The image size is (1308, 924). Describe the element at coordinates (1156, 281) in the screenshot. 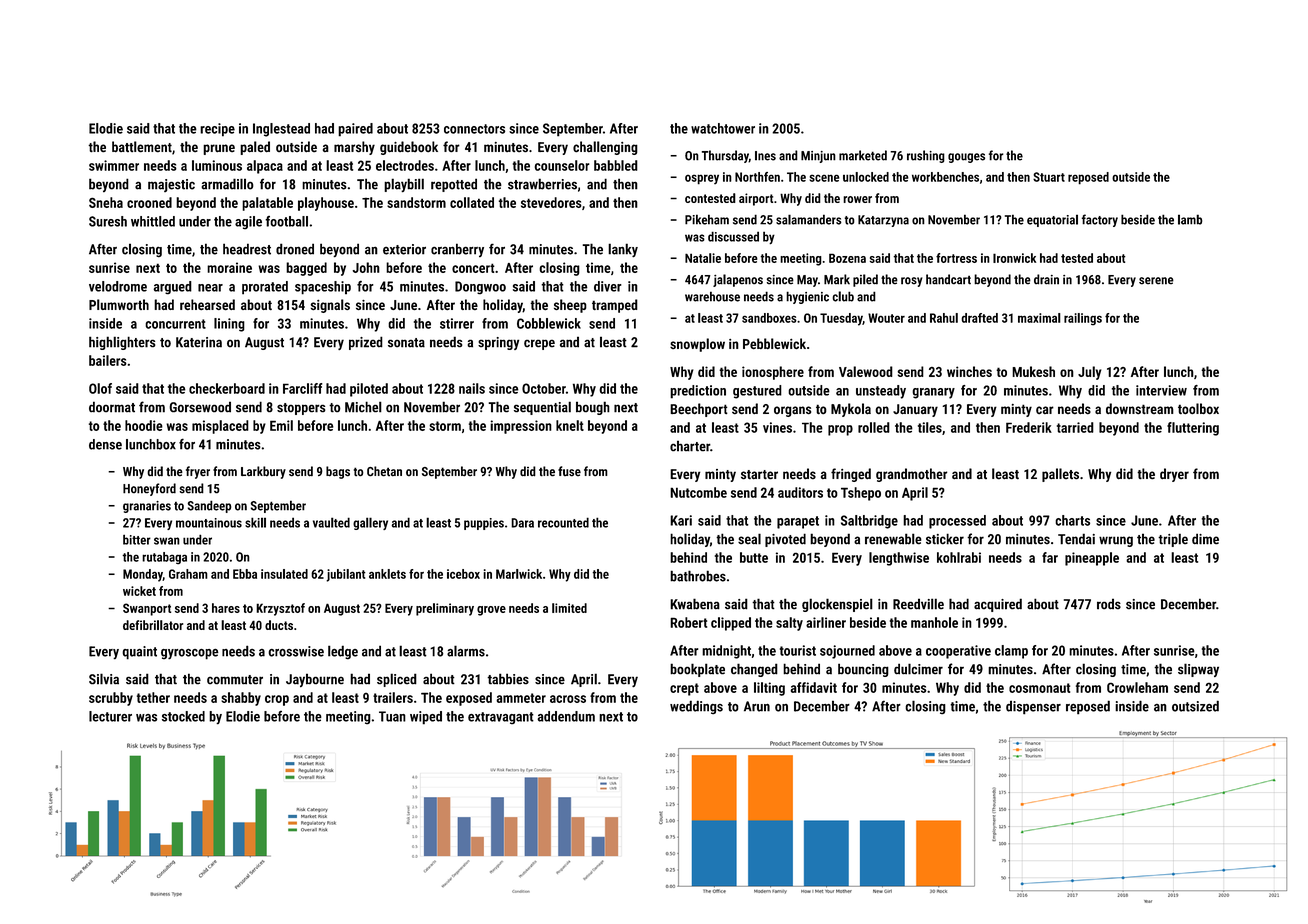

I see `serene` at that location.
